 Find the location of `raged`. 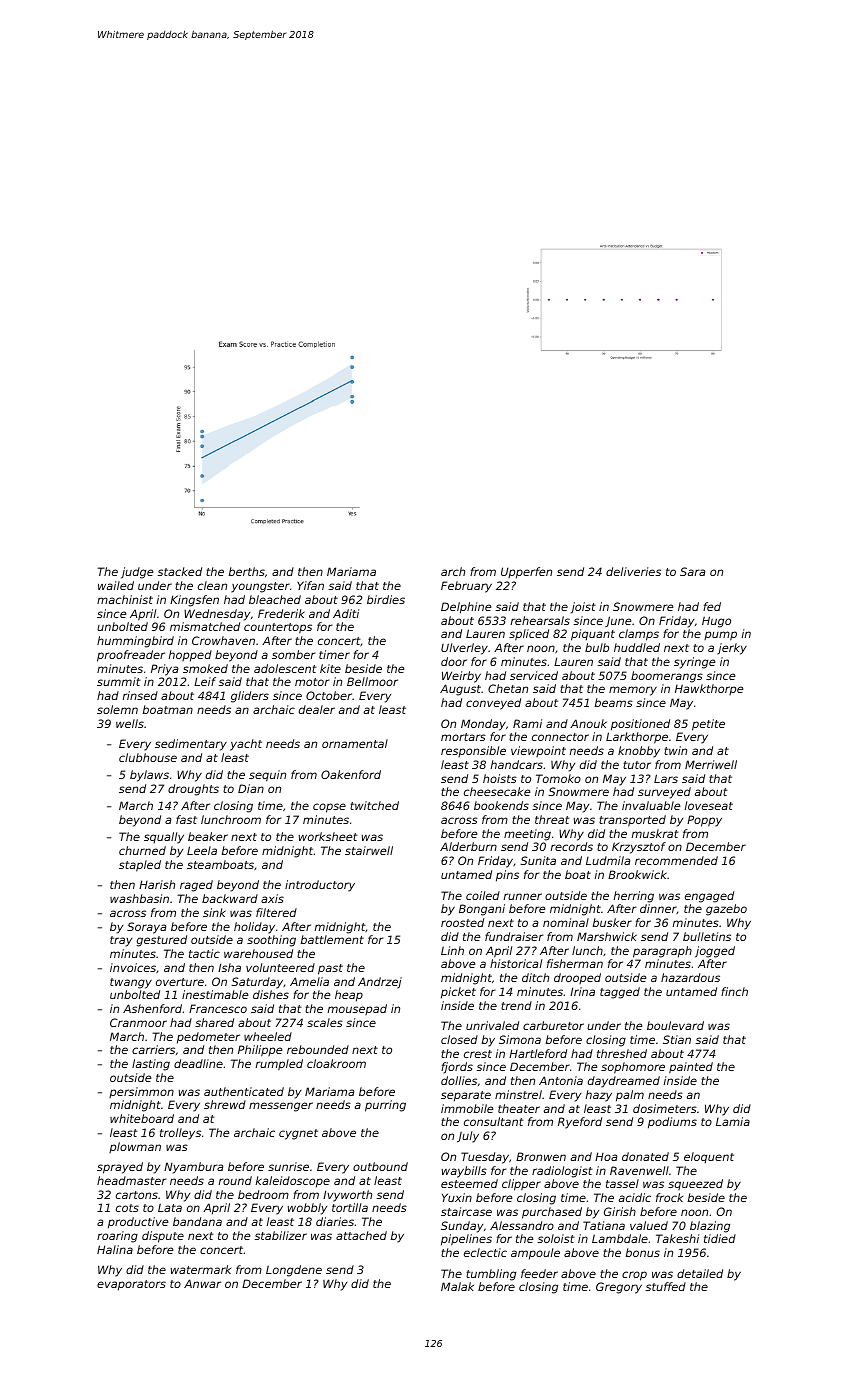

raged is located at coordinates (196, 886).
